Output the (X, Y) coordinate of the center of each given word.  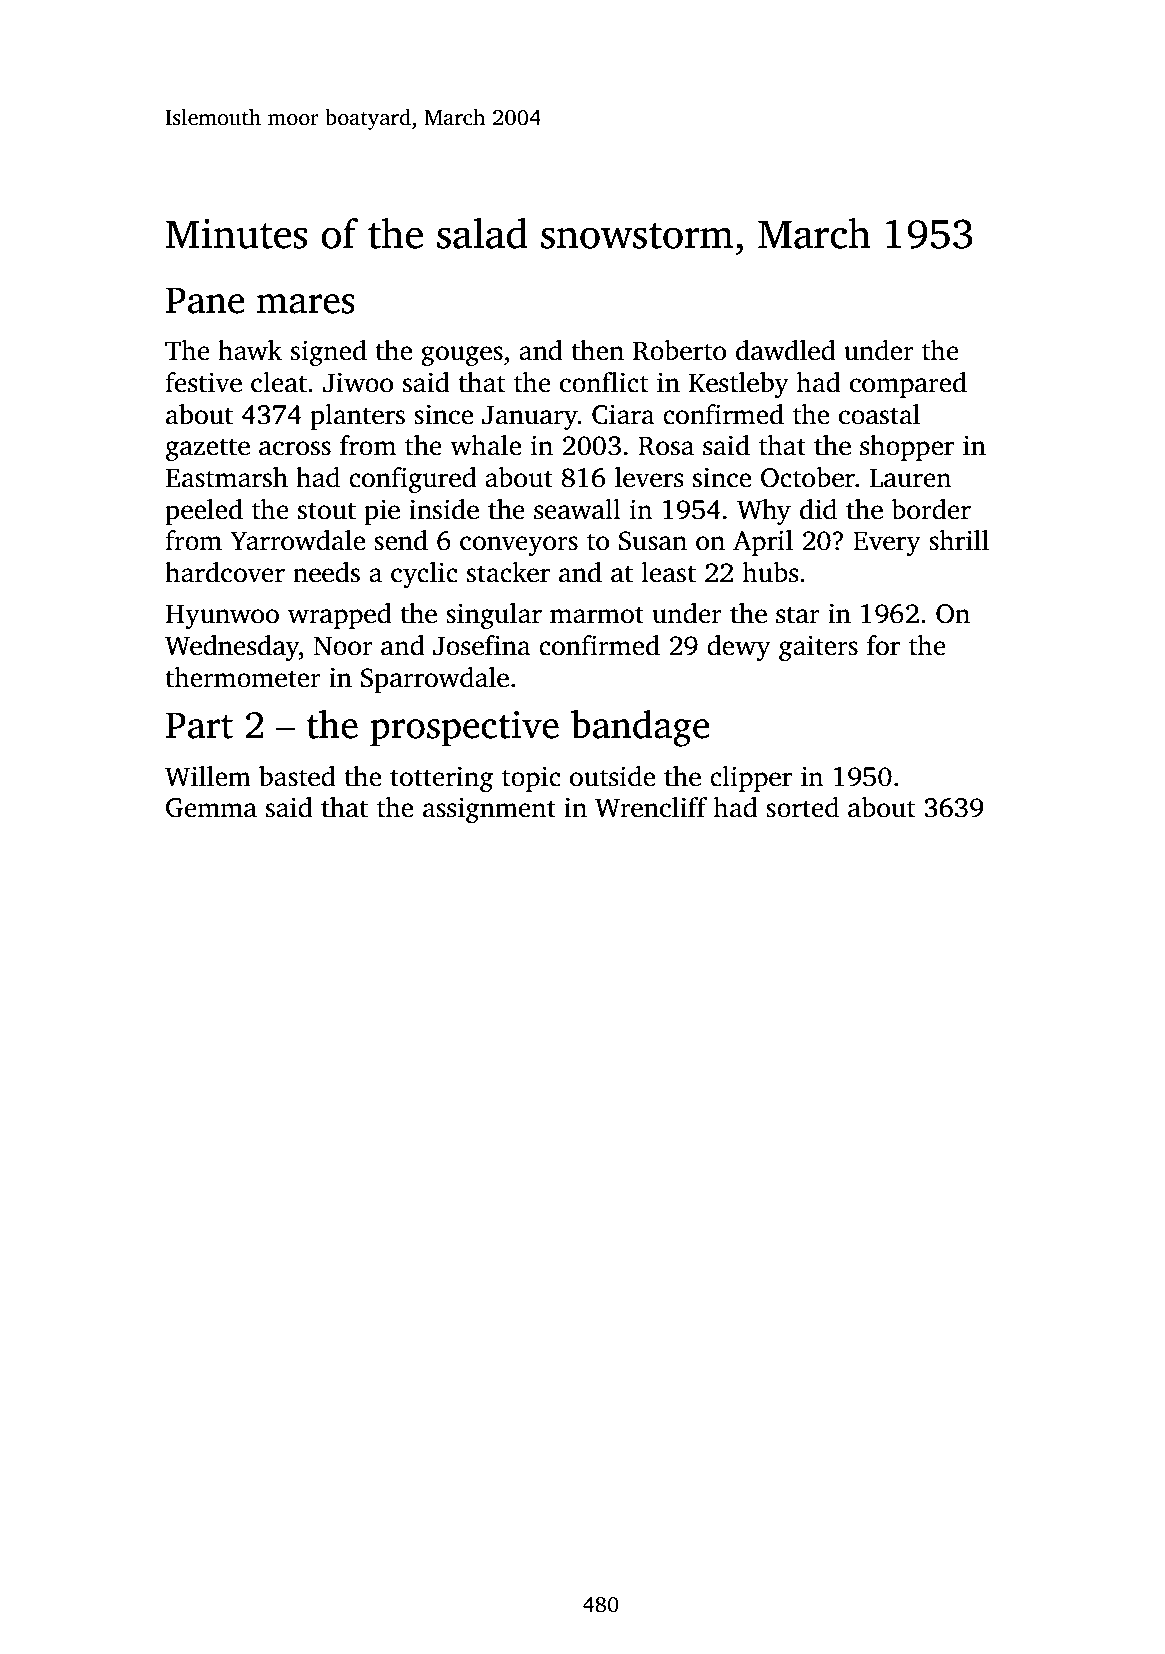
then (597, 350)
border (931, 509)
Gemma (211, 808)
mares (306, 304)
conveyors (519, 546)
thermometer (243, 677)
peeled (204, 512)
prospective (464, 729)
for (883, 645)
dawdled (786, 350)
